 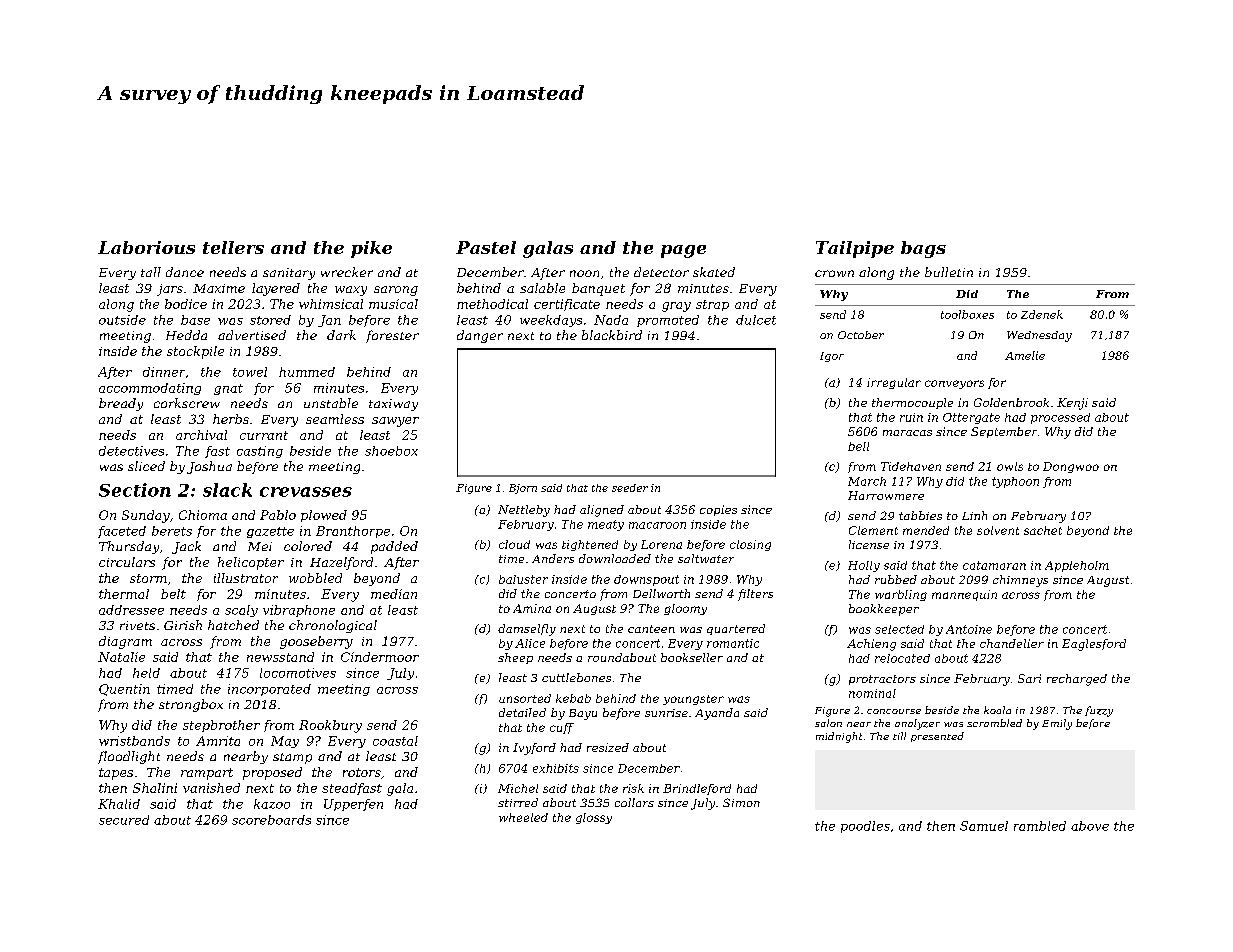 What do you see at coordinates (121, 404) in the image?
I see `bready` at bounding box center [121, 404].
